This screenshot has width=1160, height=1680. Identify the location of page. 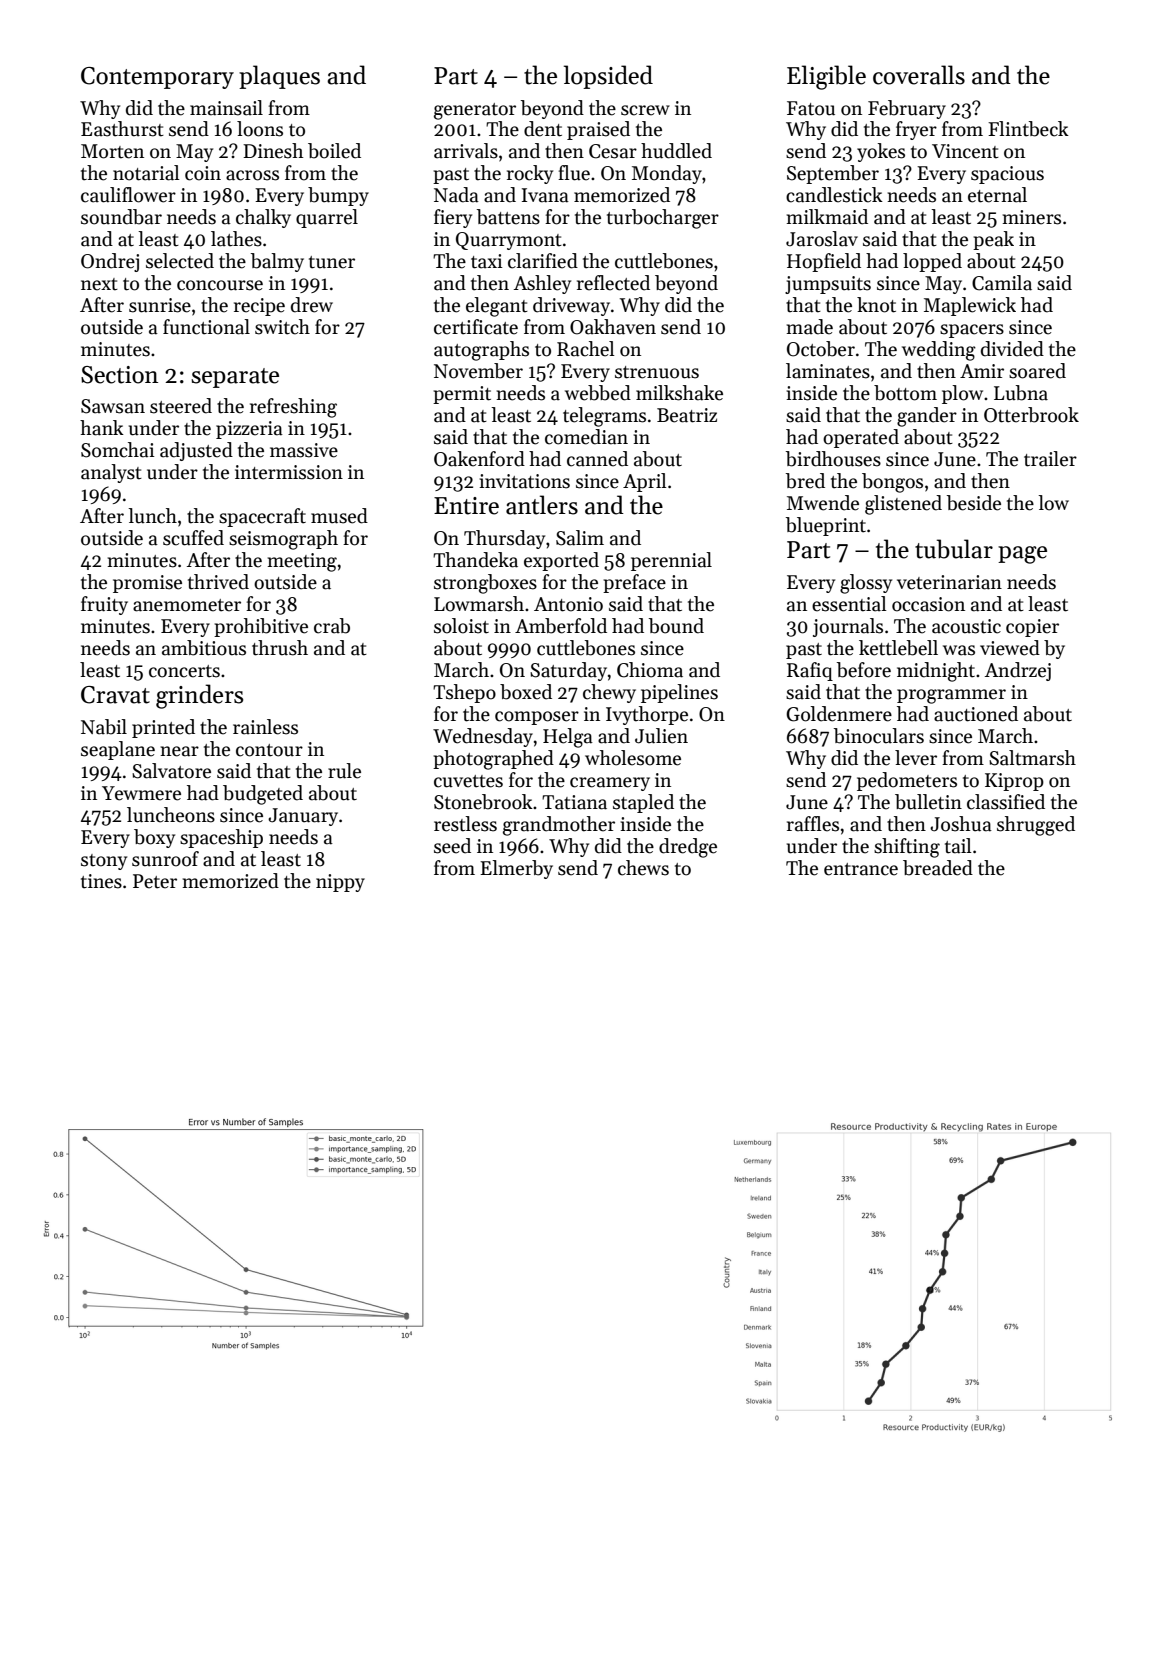
(1022, 555).
